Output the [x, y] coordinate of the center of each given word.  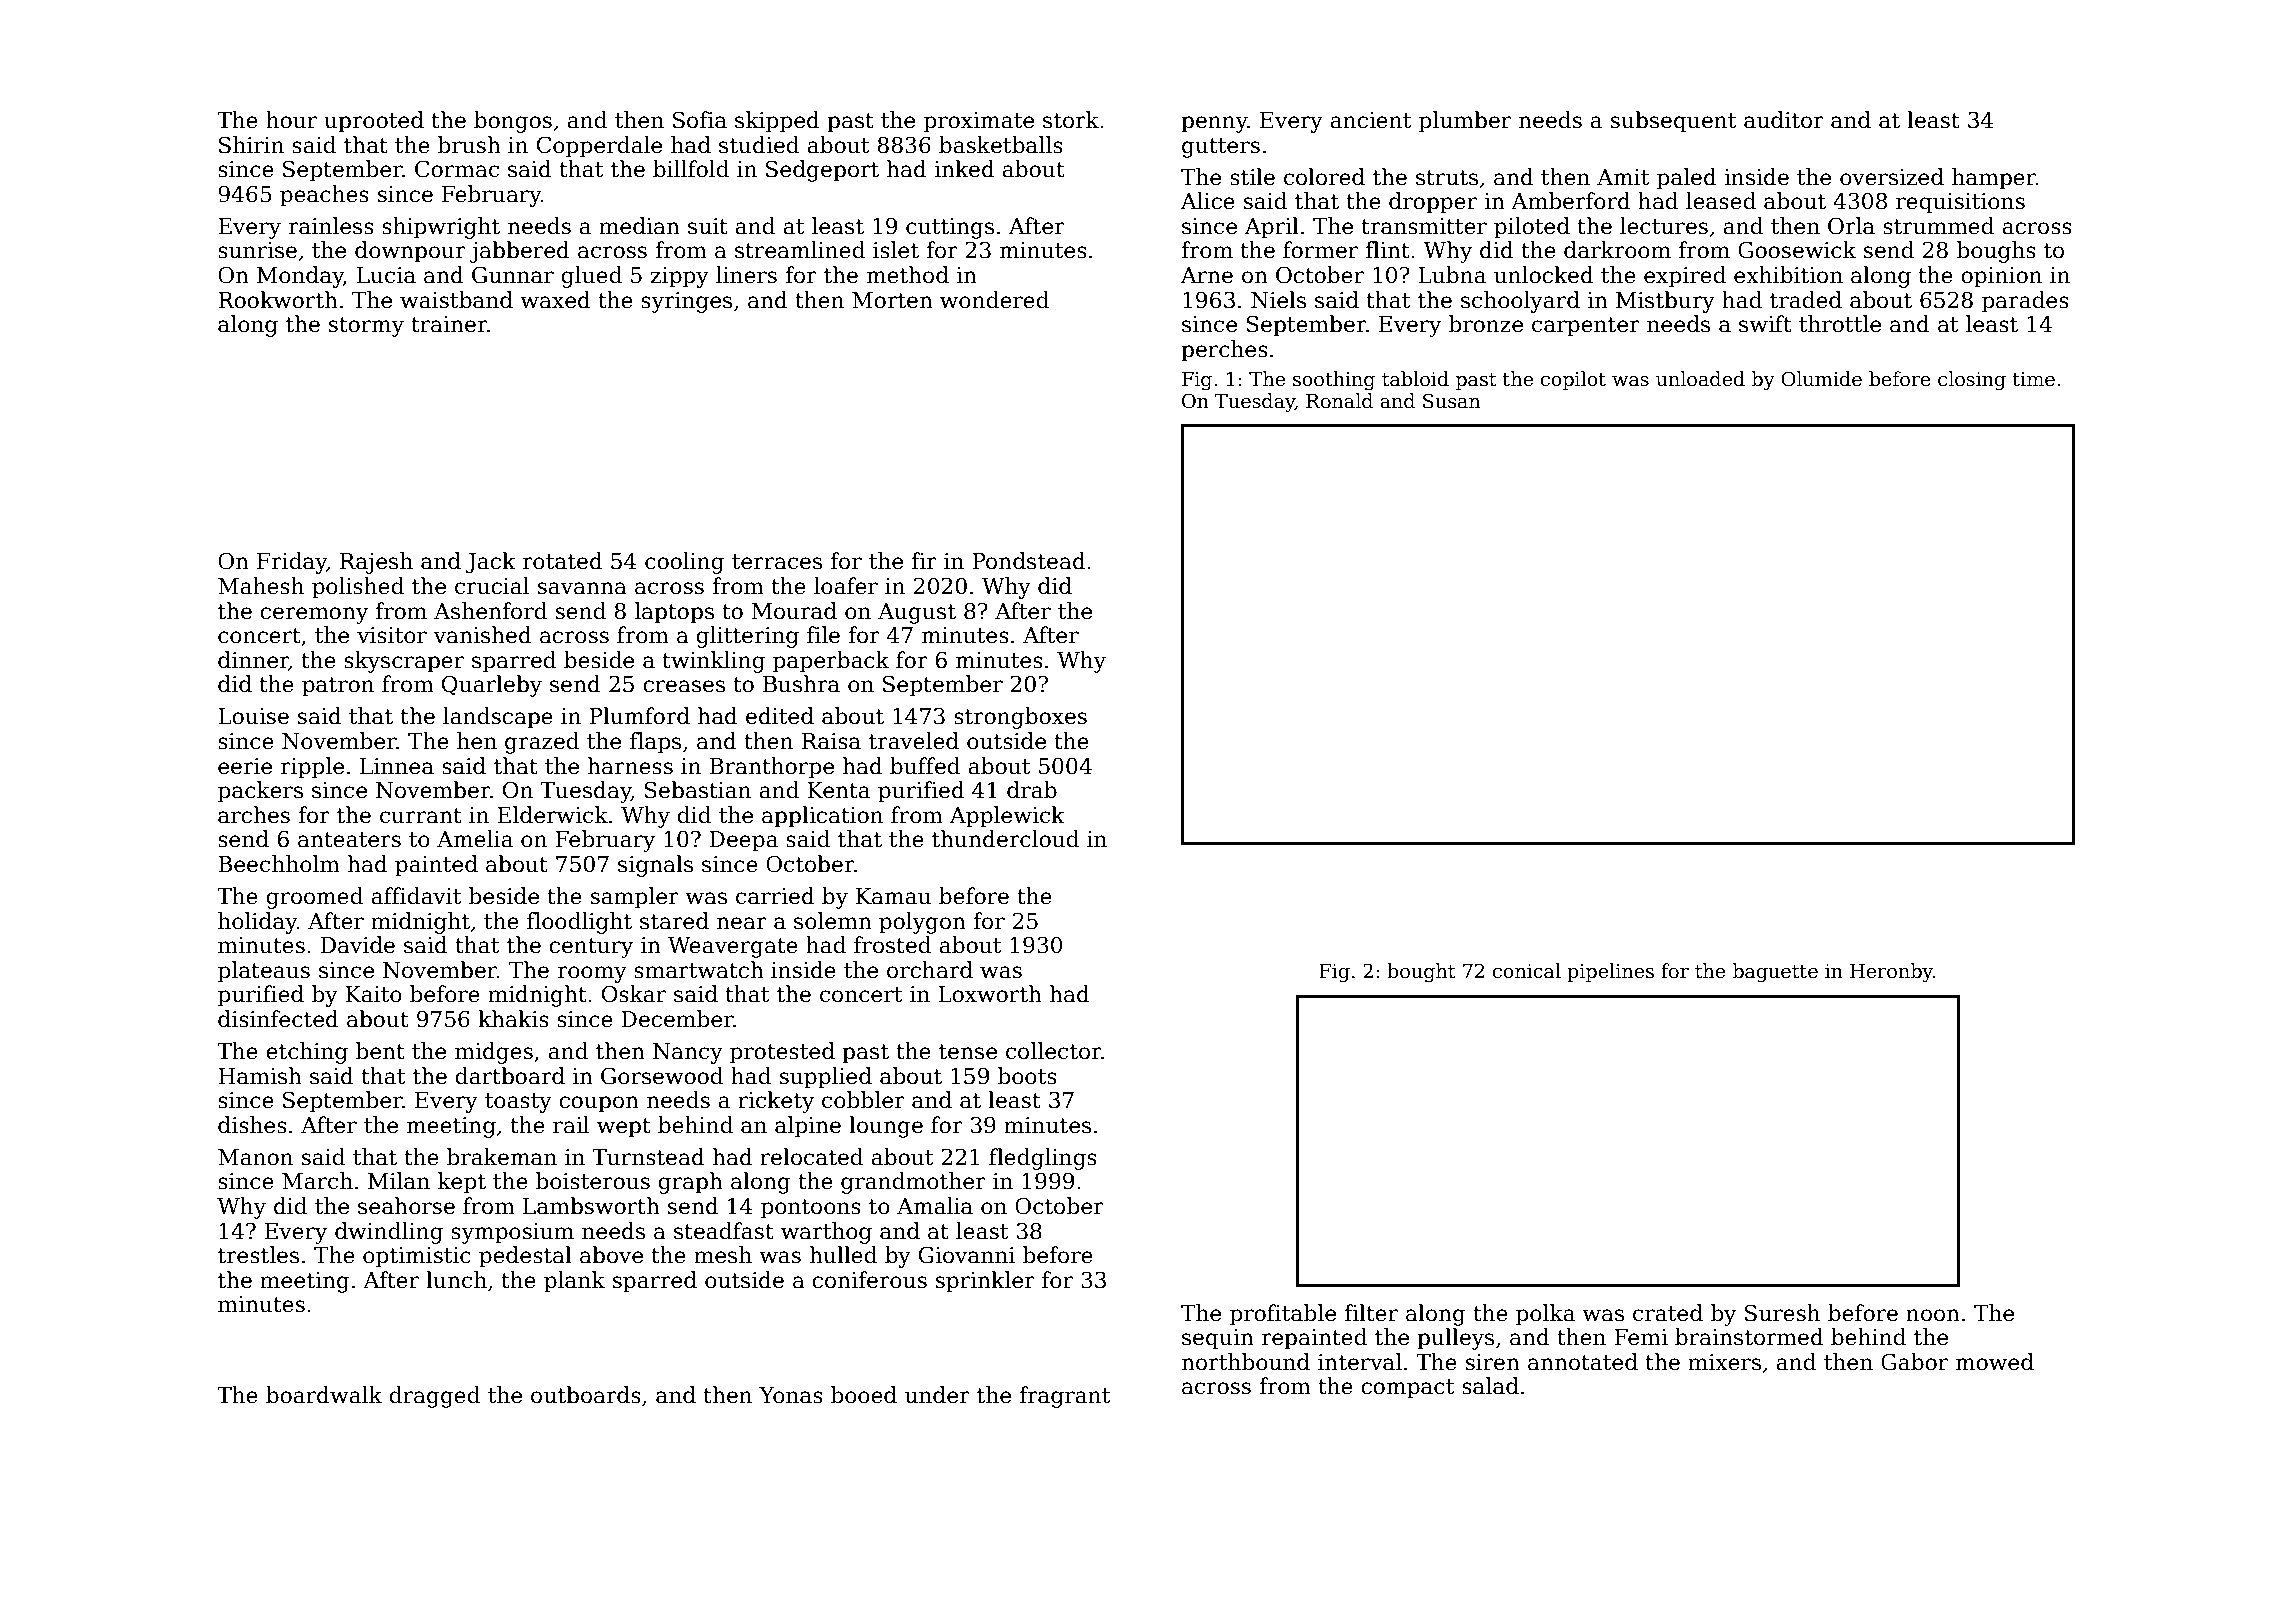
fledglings [1043, 1159]
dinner [253, 661]
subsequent [1673, 122]
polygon [922, 923]
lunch [456, 1280]
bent [380, 1051]
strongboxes [1020, 718]
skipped [777, 122]
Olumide [1821, 379]
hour [291, 120]
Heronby [1891, 972]
